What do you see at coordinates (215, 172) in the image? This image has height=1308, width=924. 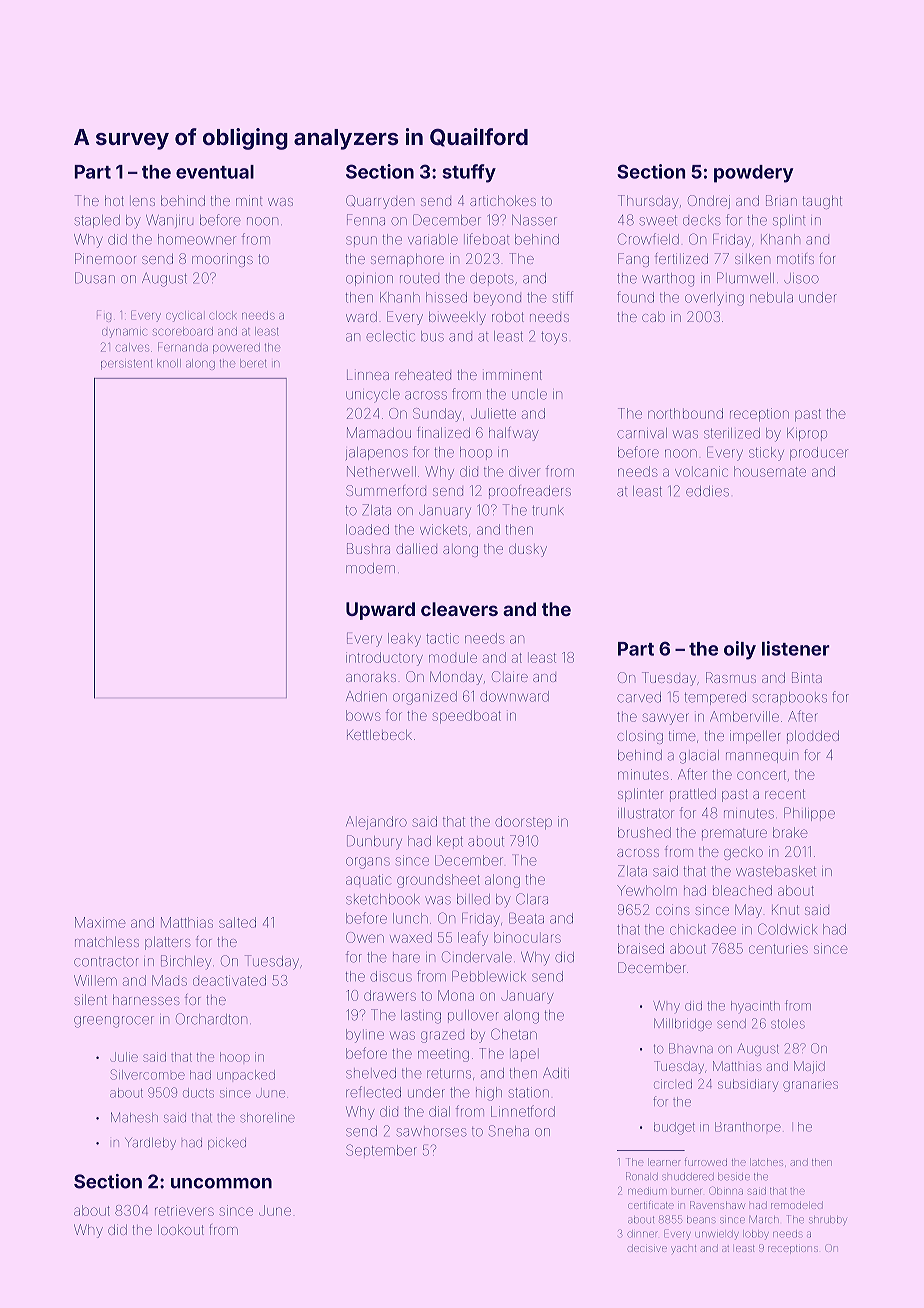 I see `eventual` at bounding box center [215, 172].
